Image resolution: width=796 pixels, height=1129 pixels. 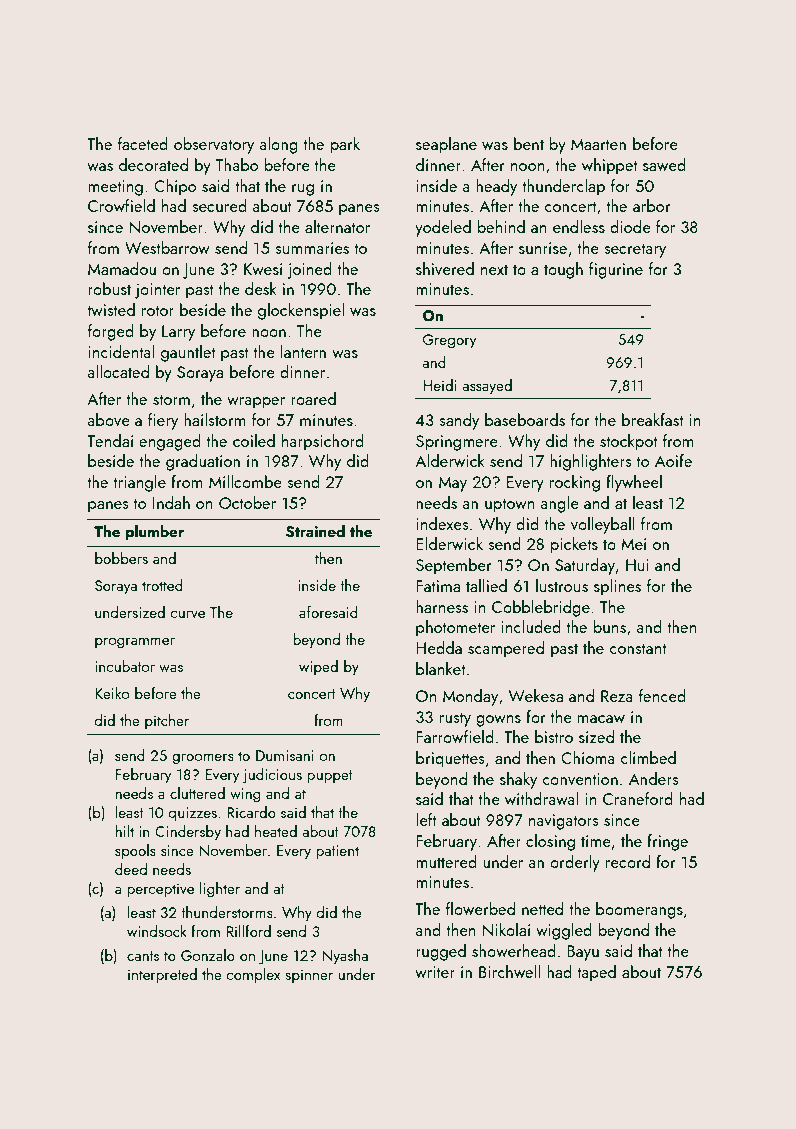 I want to click on curve, so click(x=187, y=614).
